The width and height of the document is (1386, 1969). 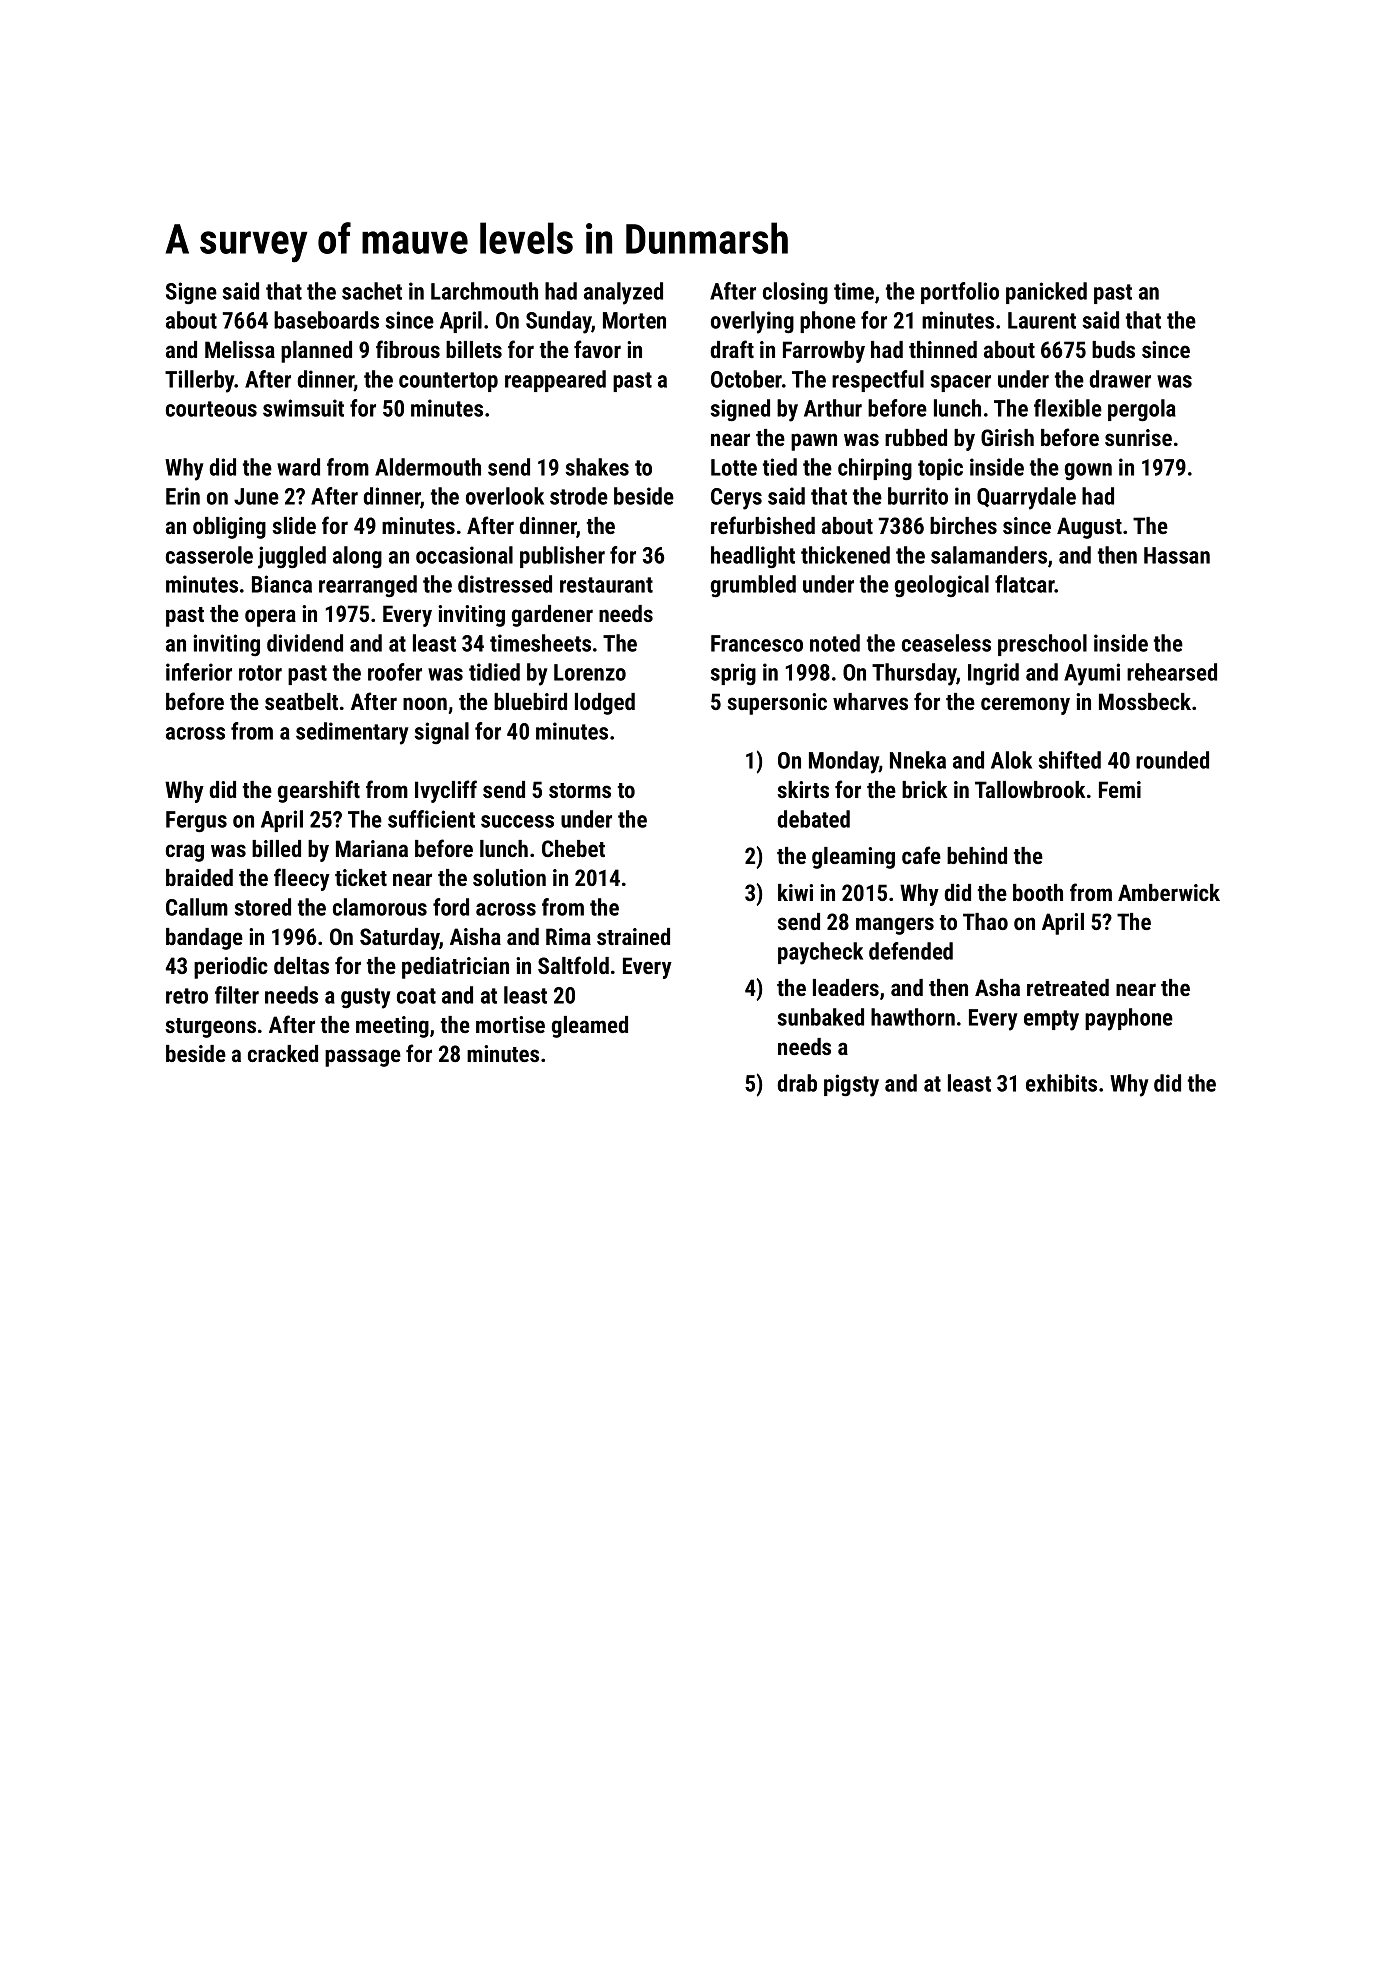 What do you see at coordinates (590, 1027) in the document?
I see `gleamed` at bounding box center [590, 1027].
